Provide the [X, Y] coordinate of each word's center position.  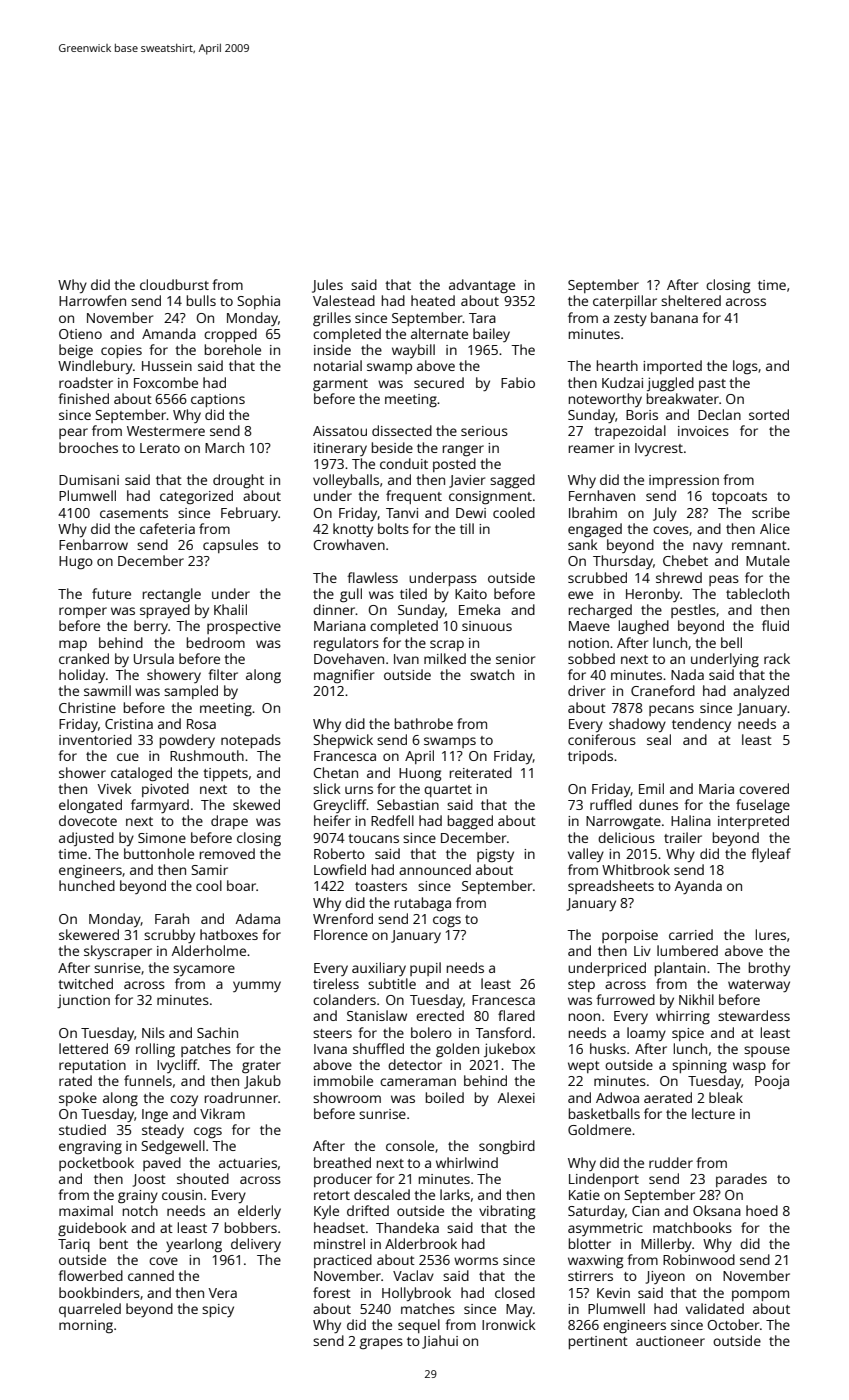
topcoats [739, 498]
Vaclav [413, 1275]
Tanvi [402, 513]
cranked [84, 658]
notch [140, 1210]
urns [359, 790]
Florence [341, 934]
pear [73, 433]
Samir [209, 870]
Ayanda [698, 887]
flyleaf [771, 855]
